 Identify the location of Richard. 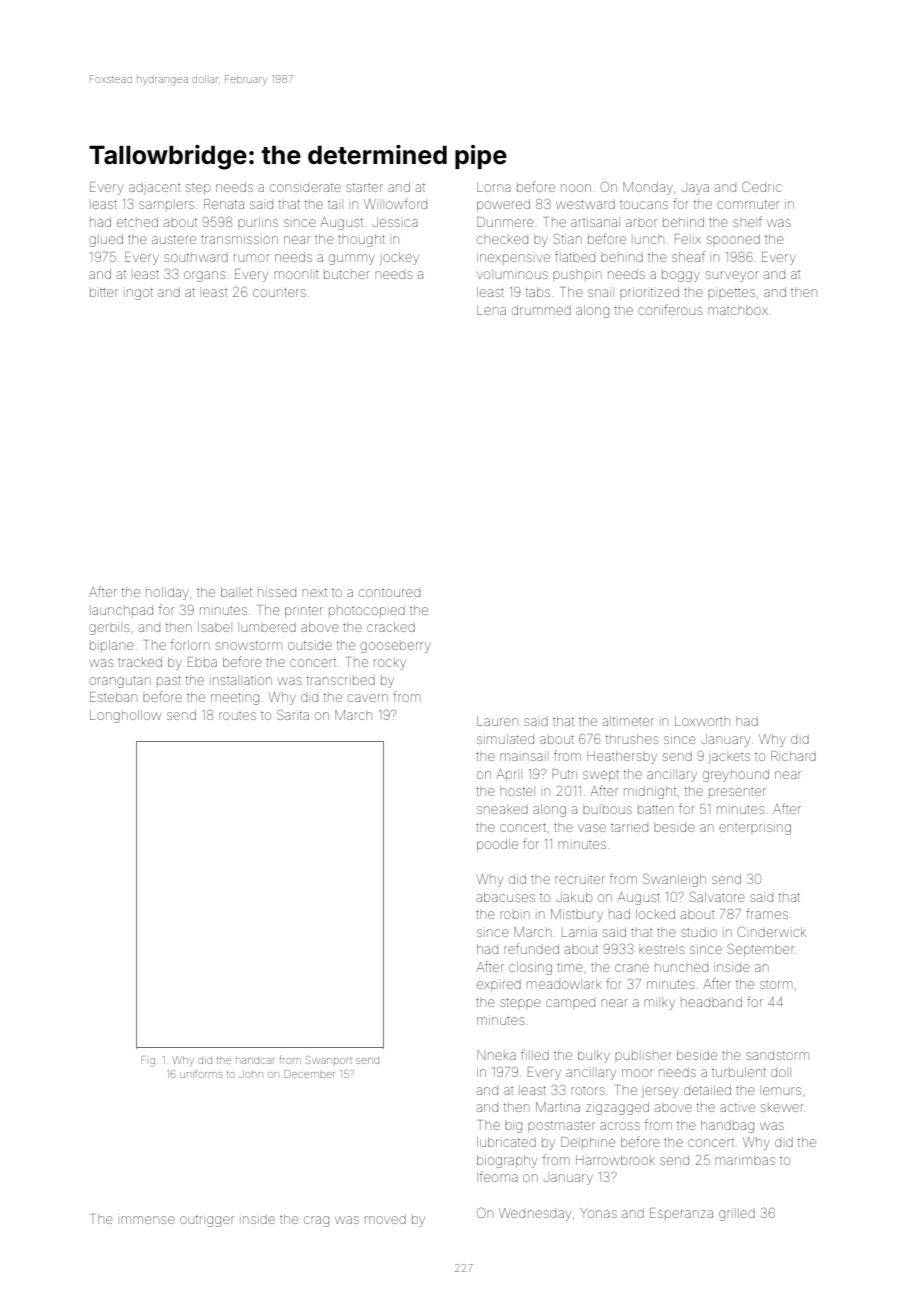
(793, 756).
